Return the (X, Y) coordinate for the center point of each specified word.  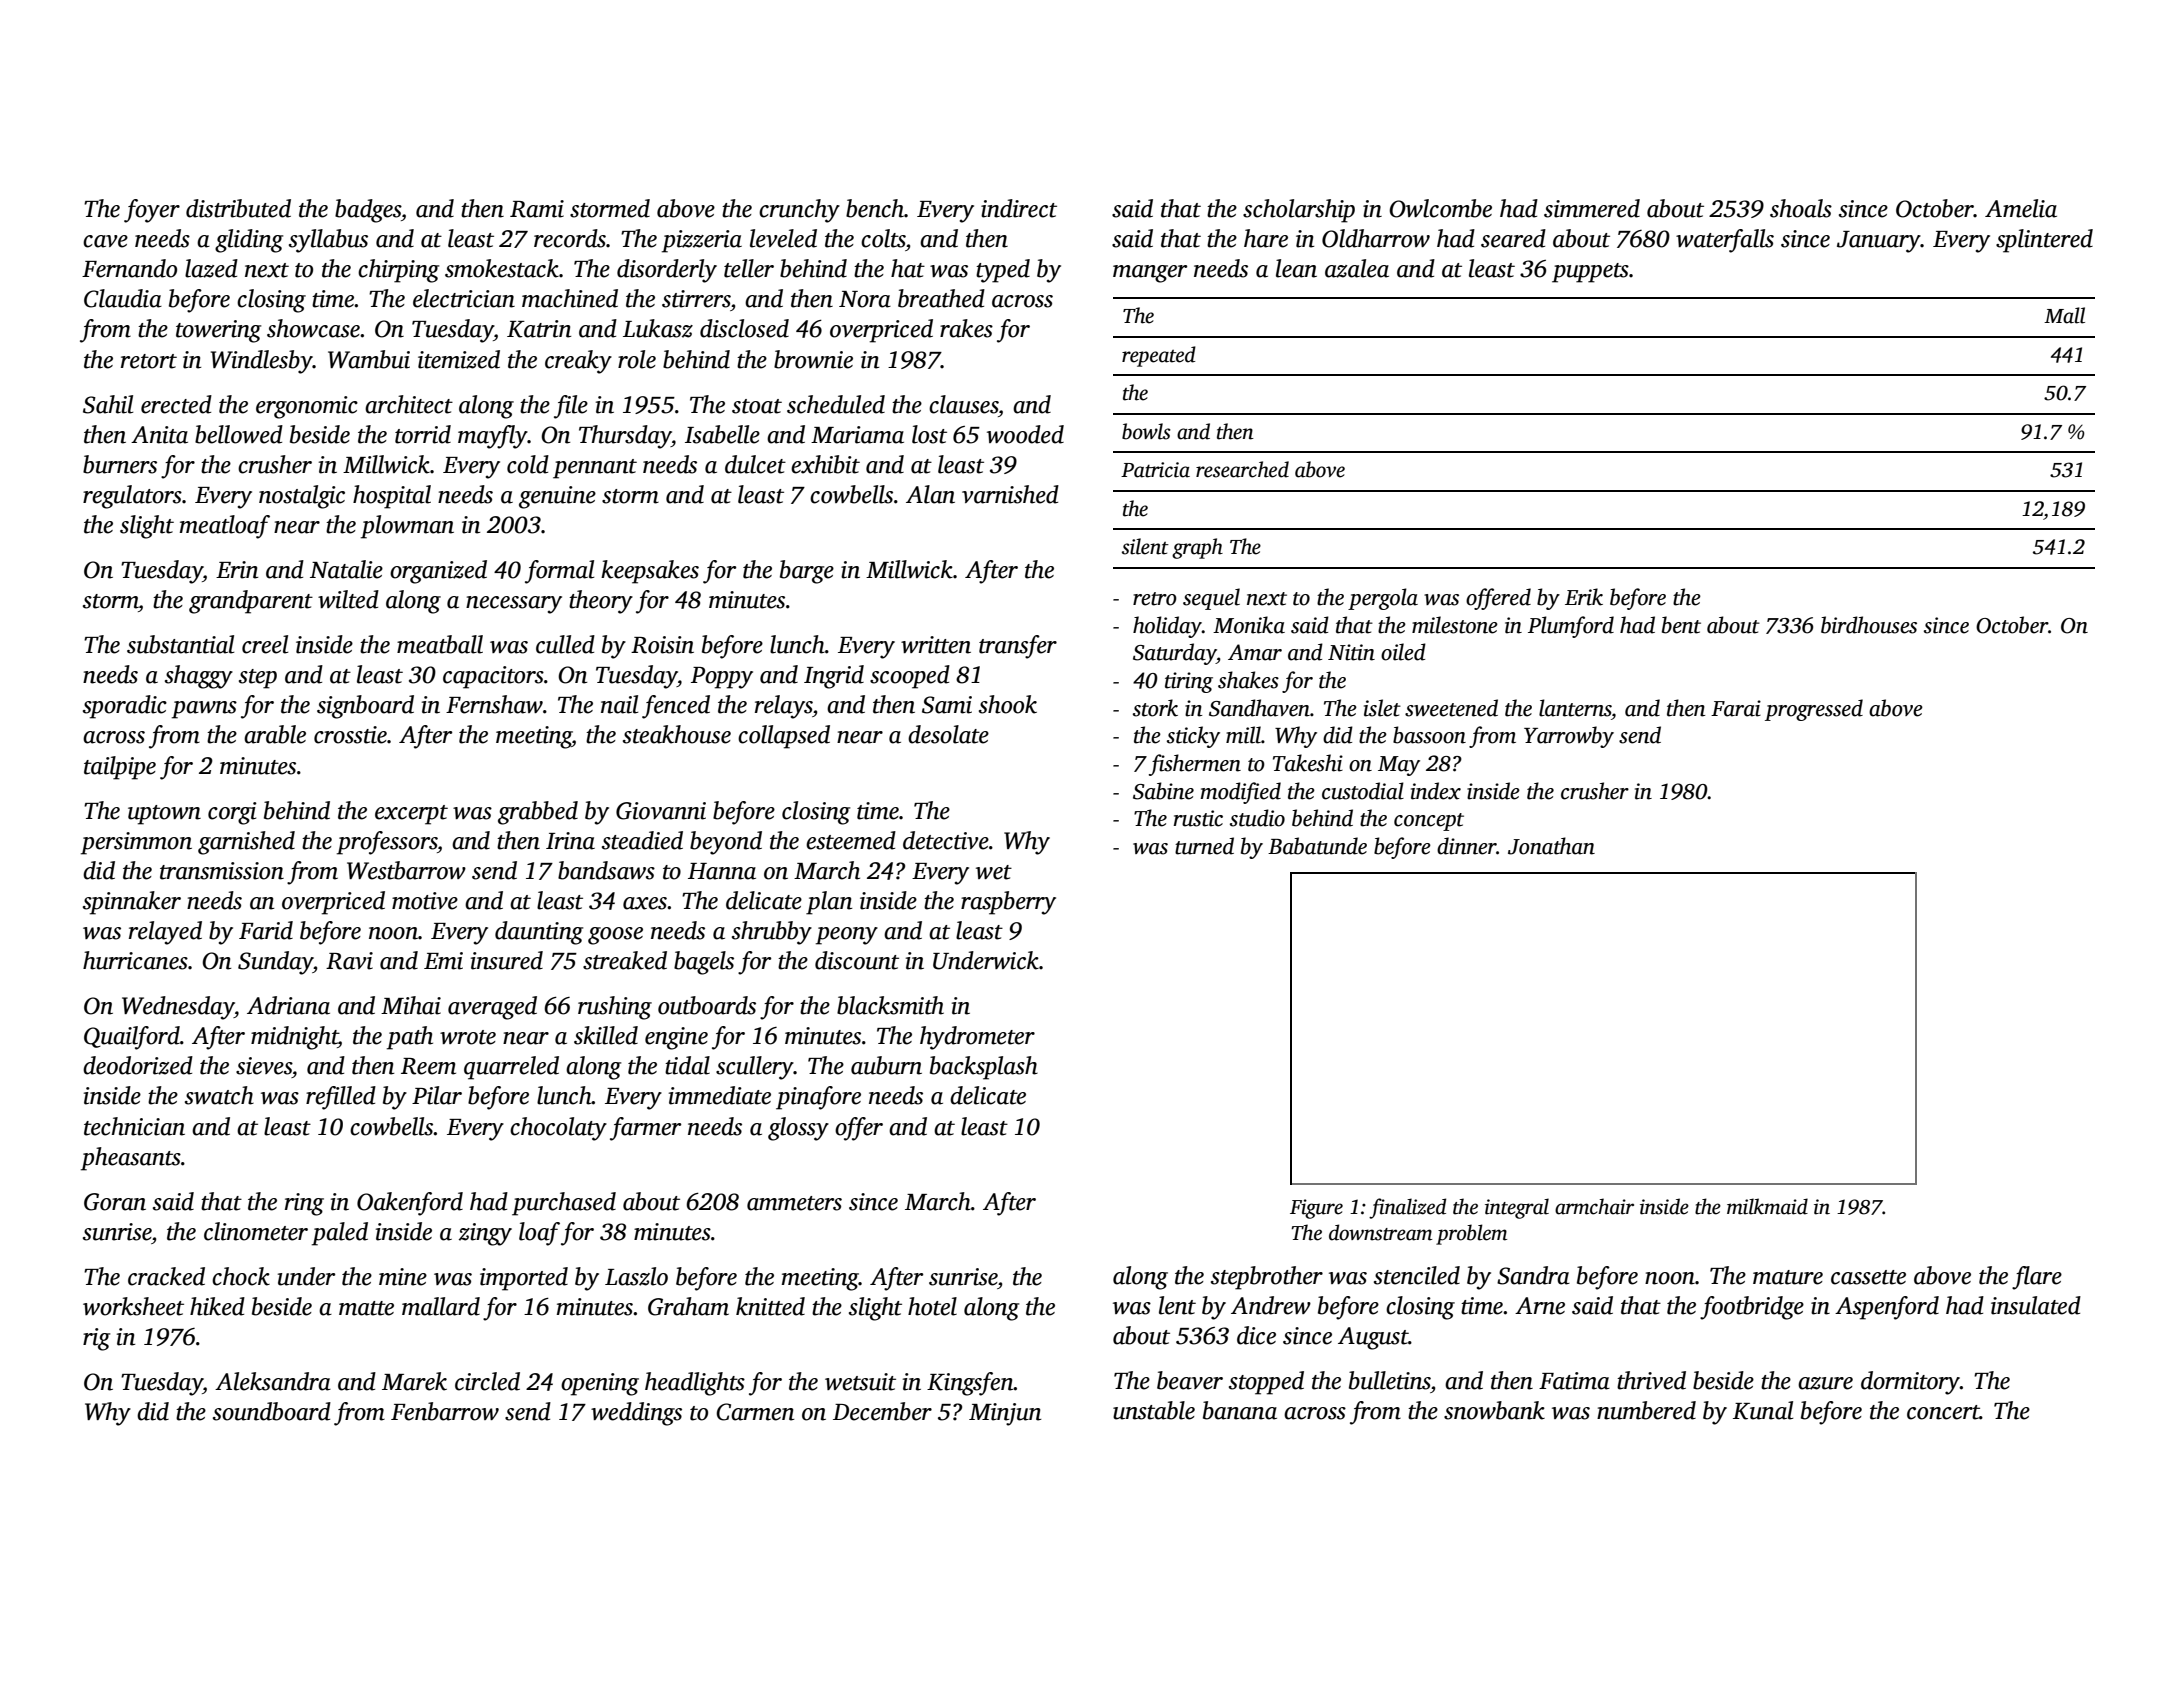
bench (875, 208)
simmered (1592, 208)
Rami (537, 209)
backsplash (984, 1068)
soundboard (272, 1411)
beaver (1190, 1380)
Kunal (1763, 1410)
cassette (1868, 1277)
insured (507, 960)
